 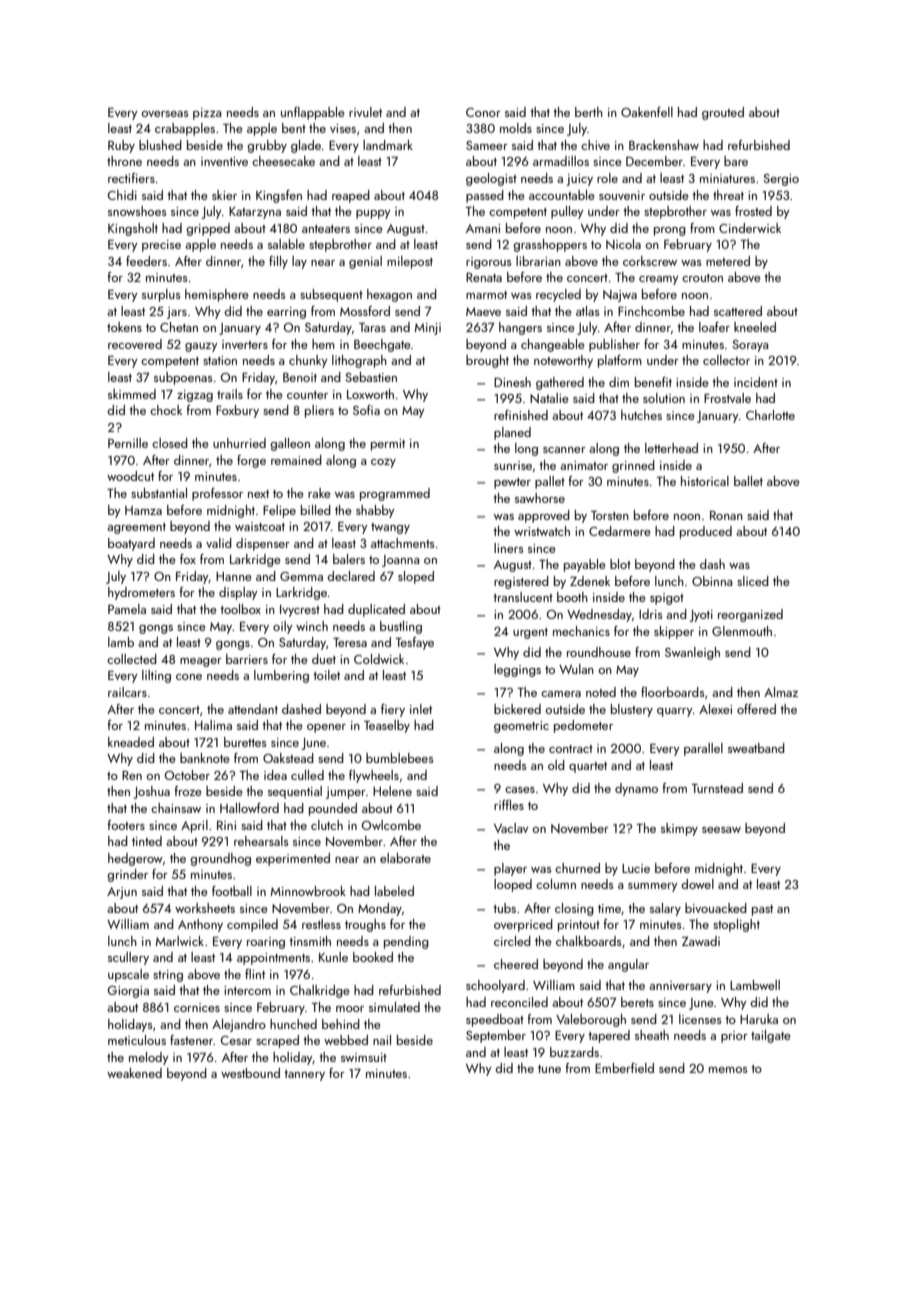 I want to click on billed, so click(x=316, y=510).
